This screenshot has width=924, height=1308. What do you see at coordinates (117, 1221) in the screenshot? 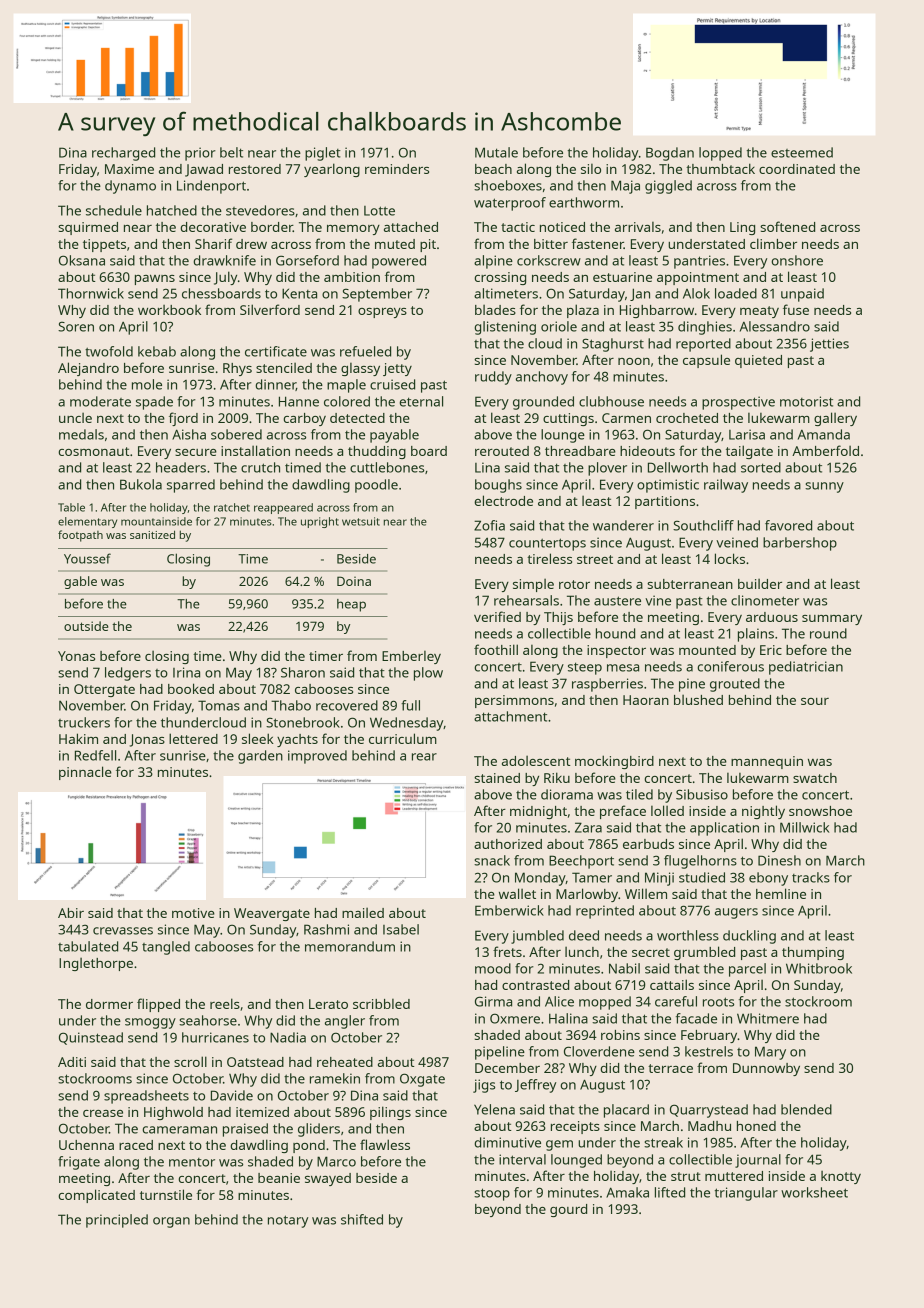
I see `principled` at bounding box center [117, 1221].
